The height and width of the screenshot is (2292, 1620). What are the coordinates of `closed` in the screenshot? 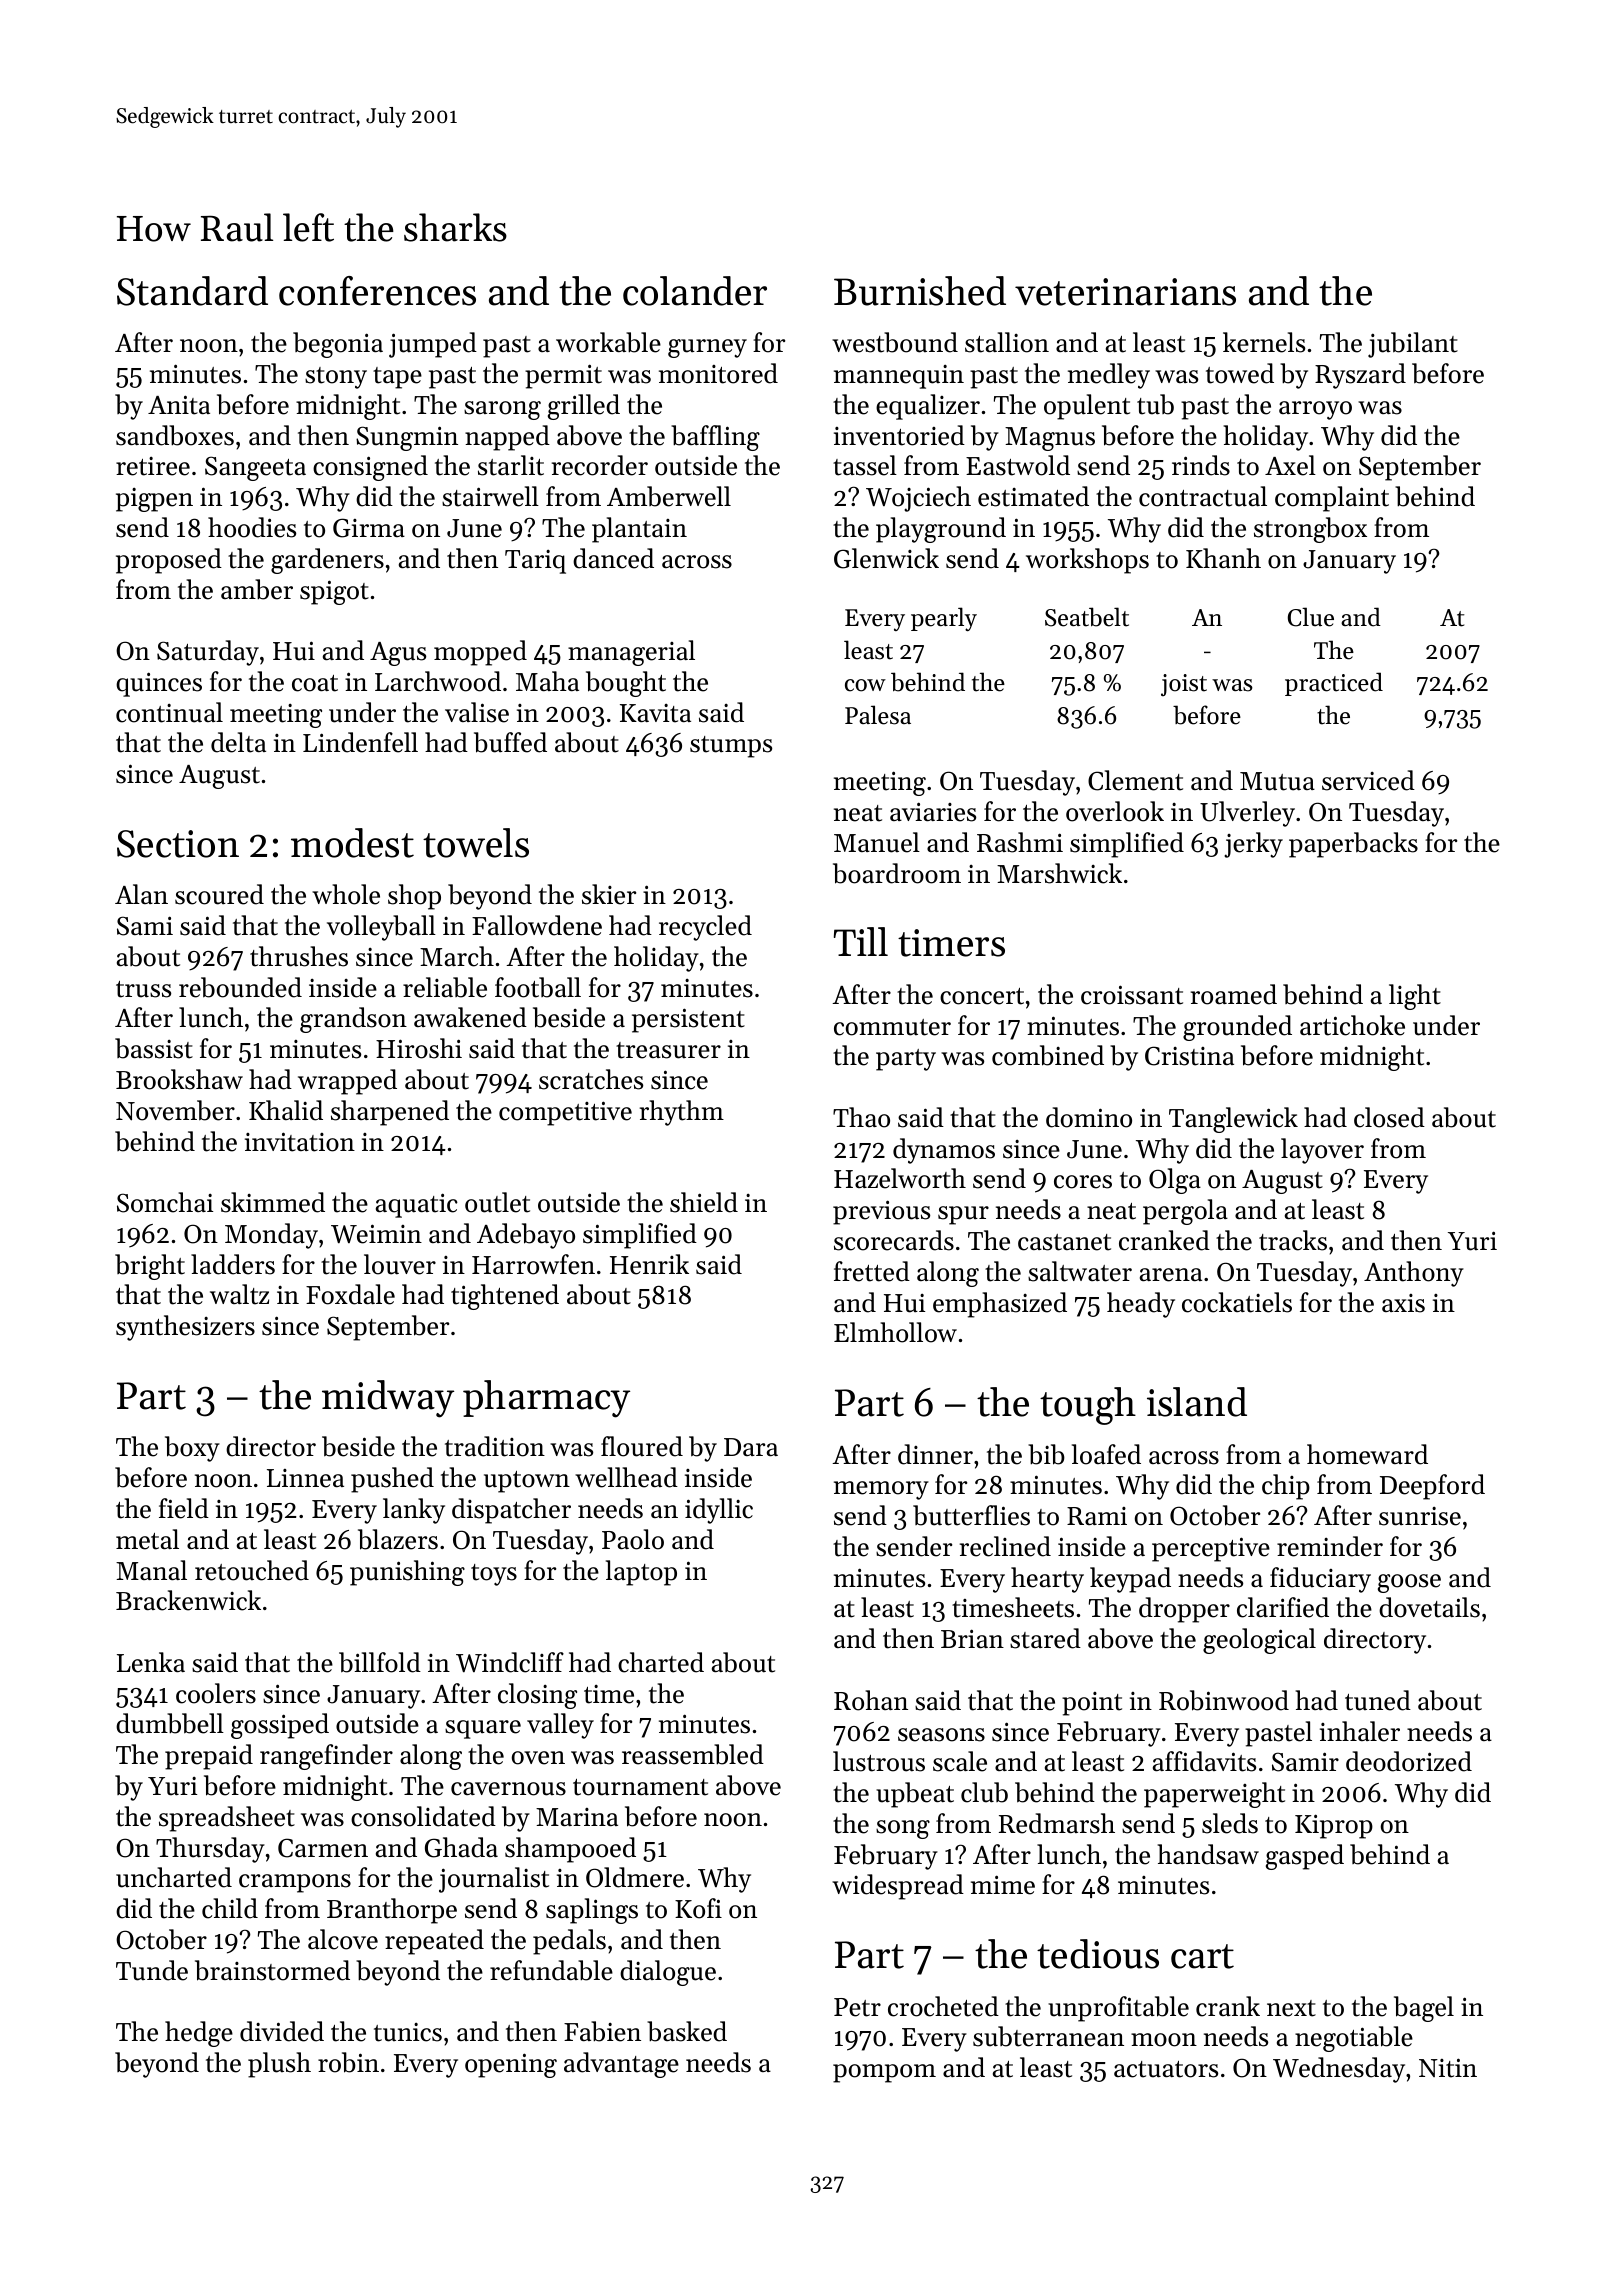 It's located at (1389, 1117).
